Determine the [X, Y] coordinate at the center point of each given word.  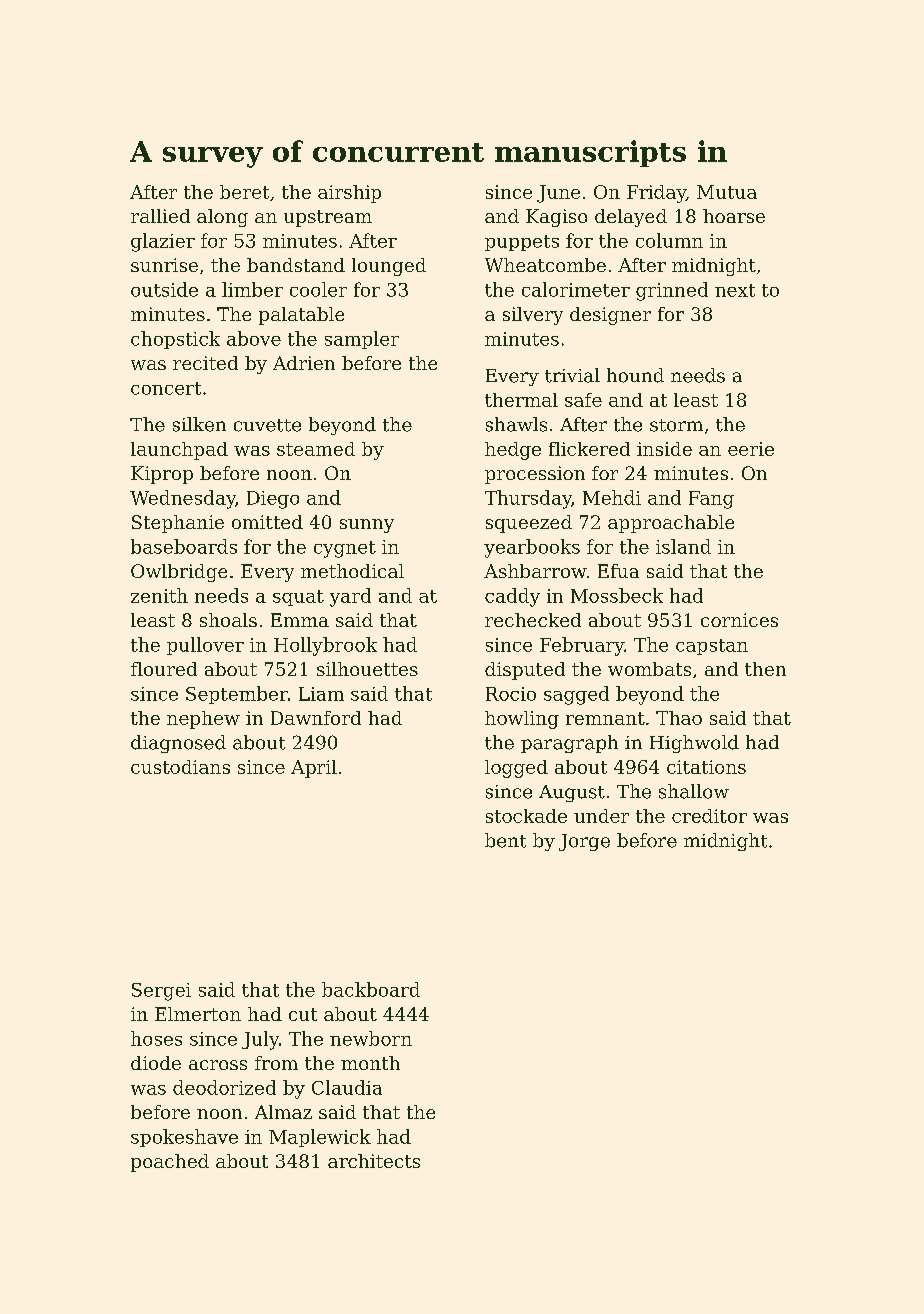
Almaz [283, 1112]
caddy [512, 597]
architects [374, 1161]
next [735, 290]
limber [252, 289]
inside [664, 449]
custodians [180, 767]
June [558, 194]
